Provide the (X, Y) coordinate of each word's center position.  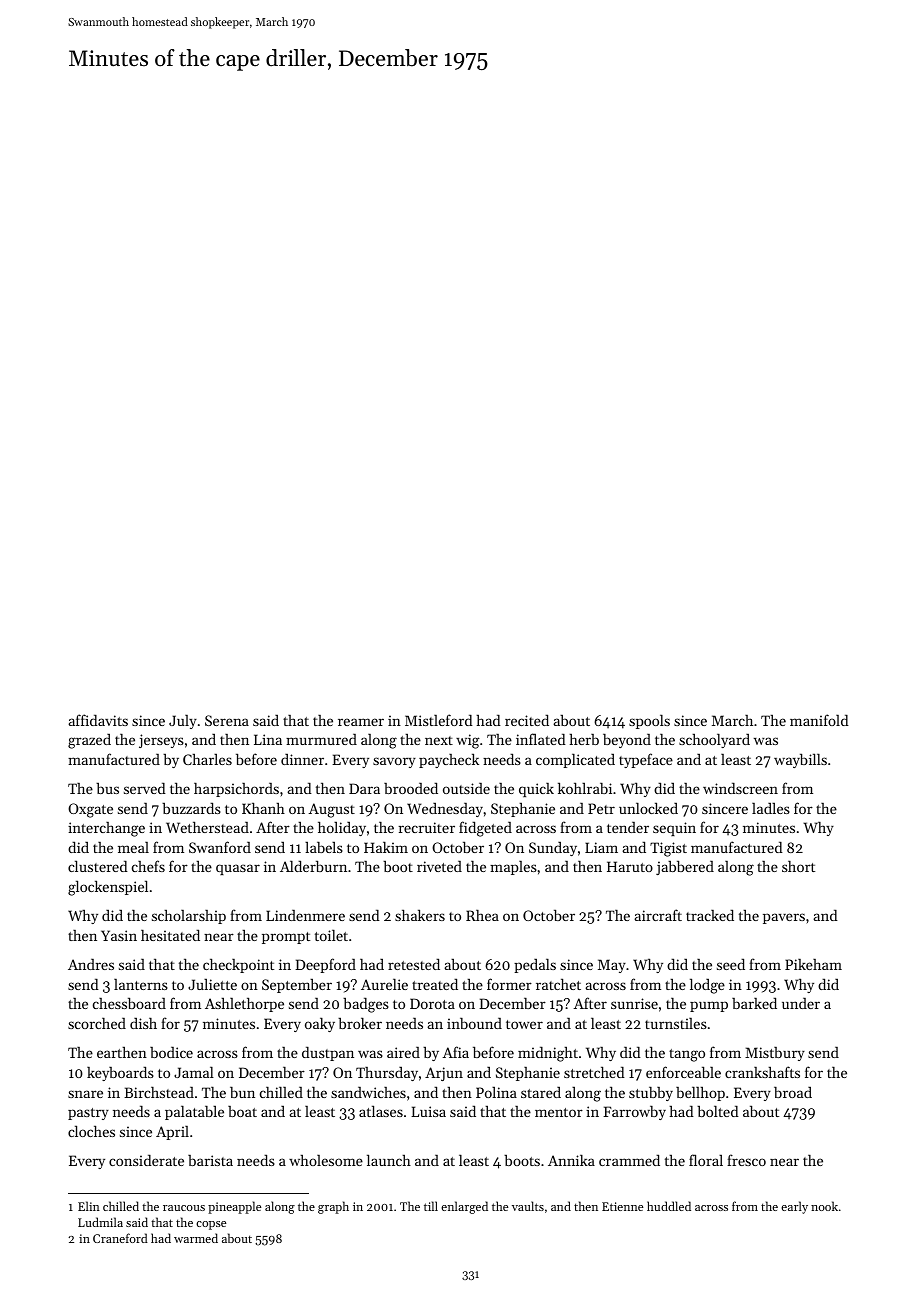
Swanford (220, 847)
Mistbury (775, 1053)
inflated (541, 739)
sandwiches (368, 1092)
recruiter (426, 827)
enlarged (464, 1207)
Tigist (668, 849)
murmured (321, 739)
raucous (184, 1208)
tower (524, 1024)
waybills (800, 760)
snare (85, 1094)
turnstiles (676, 1023)
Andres (91, 964)
